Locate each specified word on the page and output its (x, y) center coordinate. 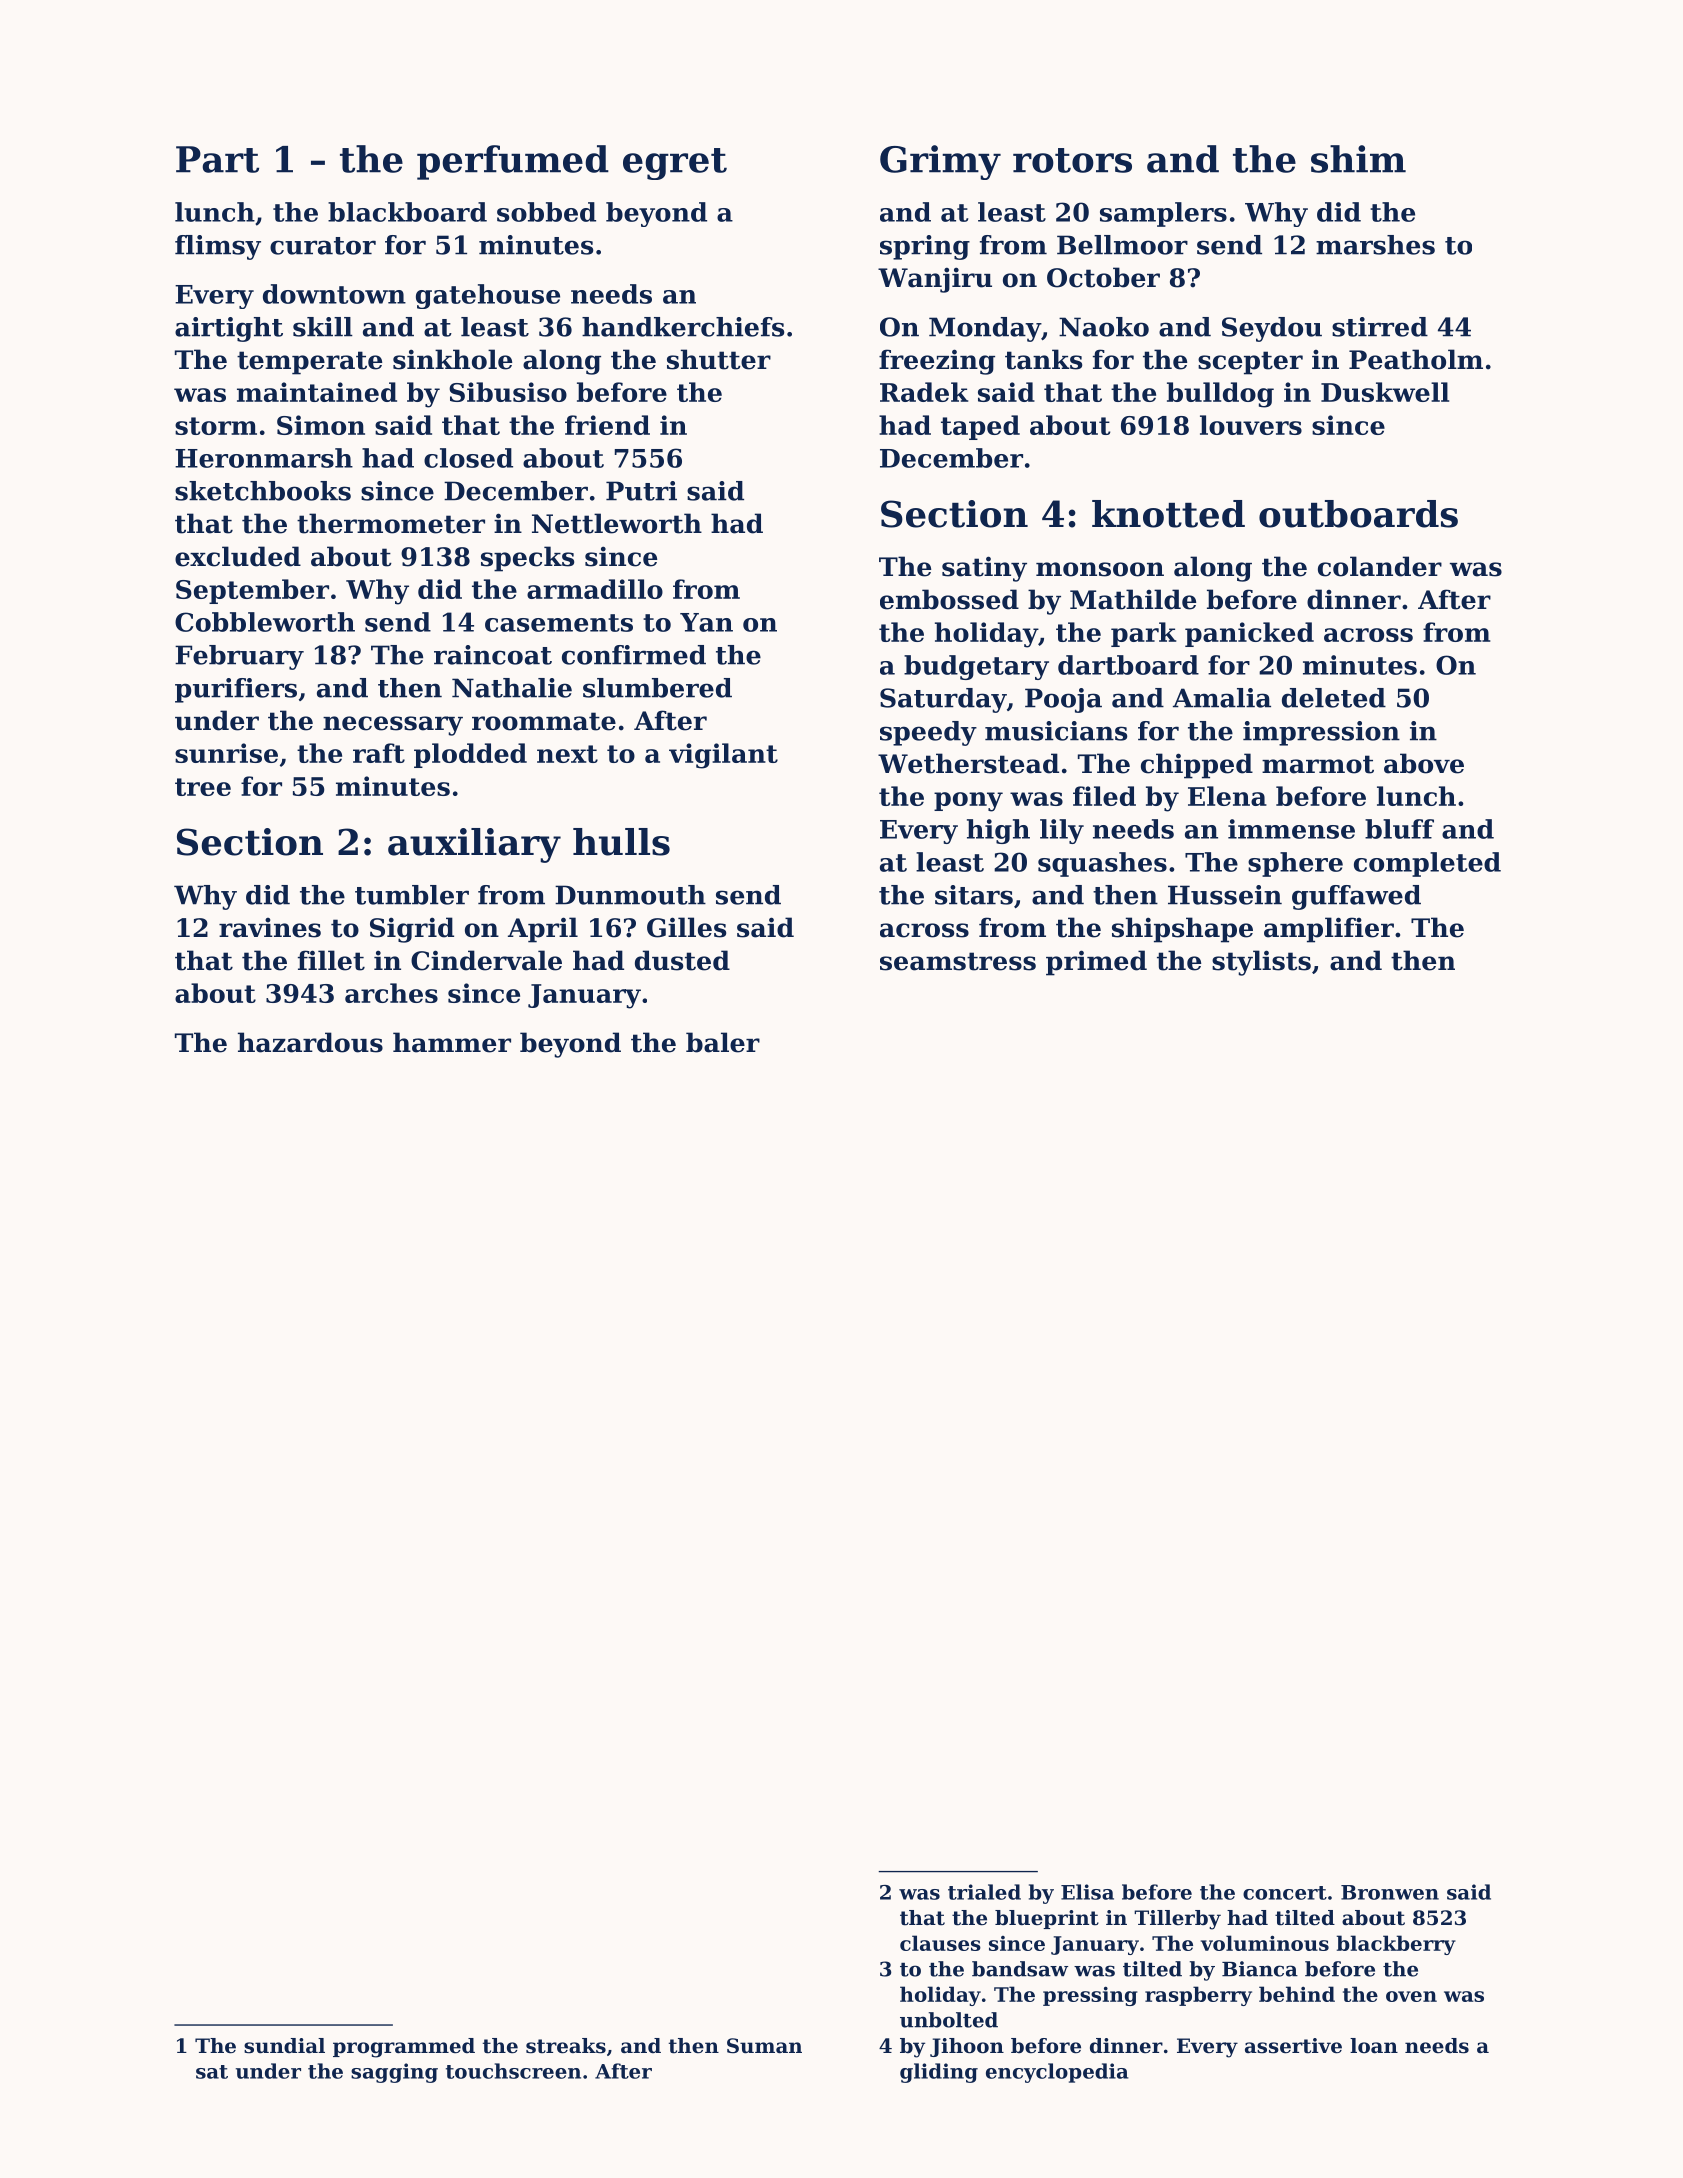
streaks (566, 2046)
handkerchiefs (683, 327)
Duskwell (1385, 392)
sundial (284, 2046)
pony (968, 802)
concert (1285, 1893)
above (1424, 763)
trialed (984, 1892)
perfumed (513, 162)
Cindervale (486, 960)
